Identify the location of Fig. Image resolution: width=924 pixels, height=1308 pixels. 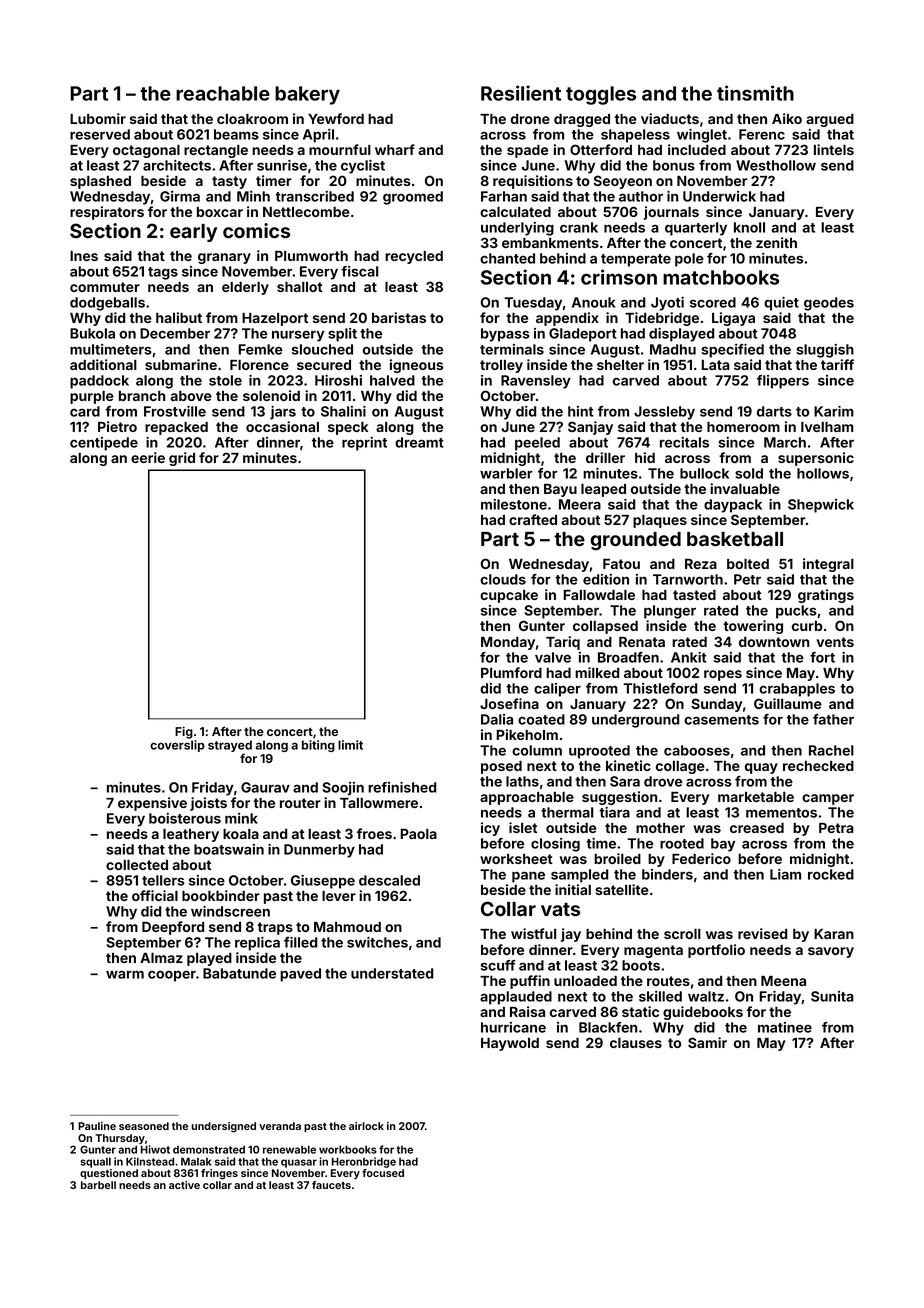
(184, 732).
